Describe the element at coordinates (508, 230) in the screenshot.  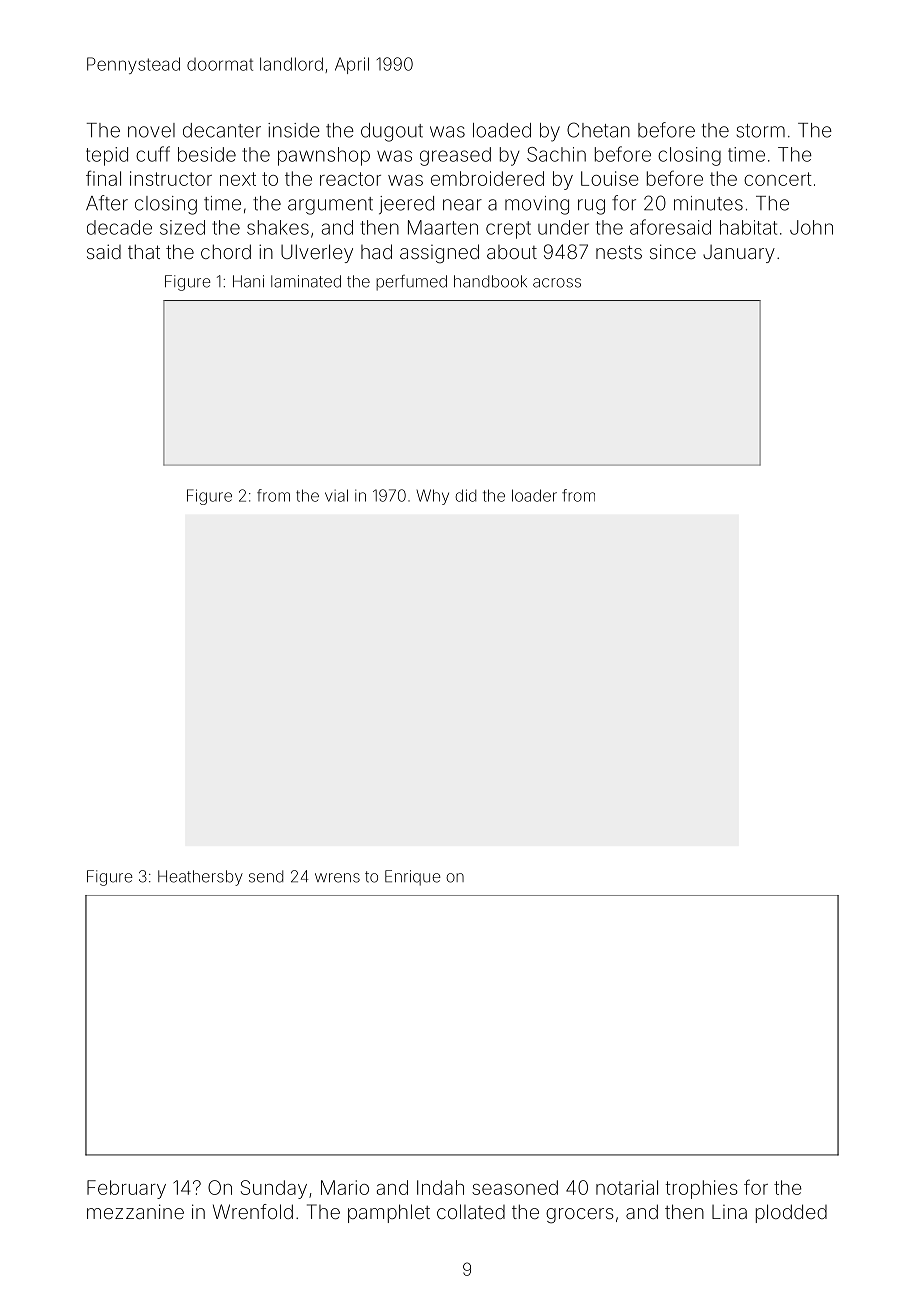
I see `crept` at that location.
